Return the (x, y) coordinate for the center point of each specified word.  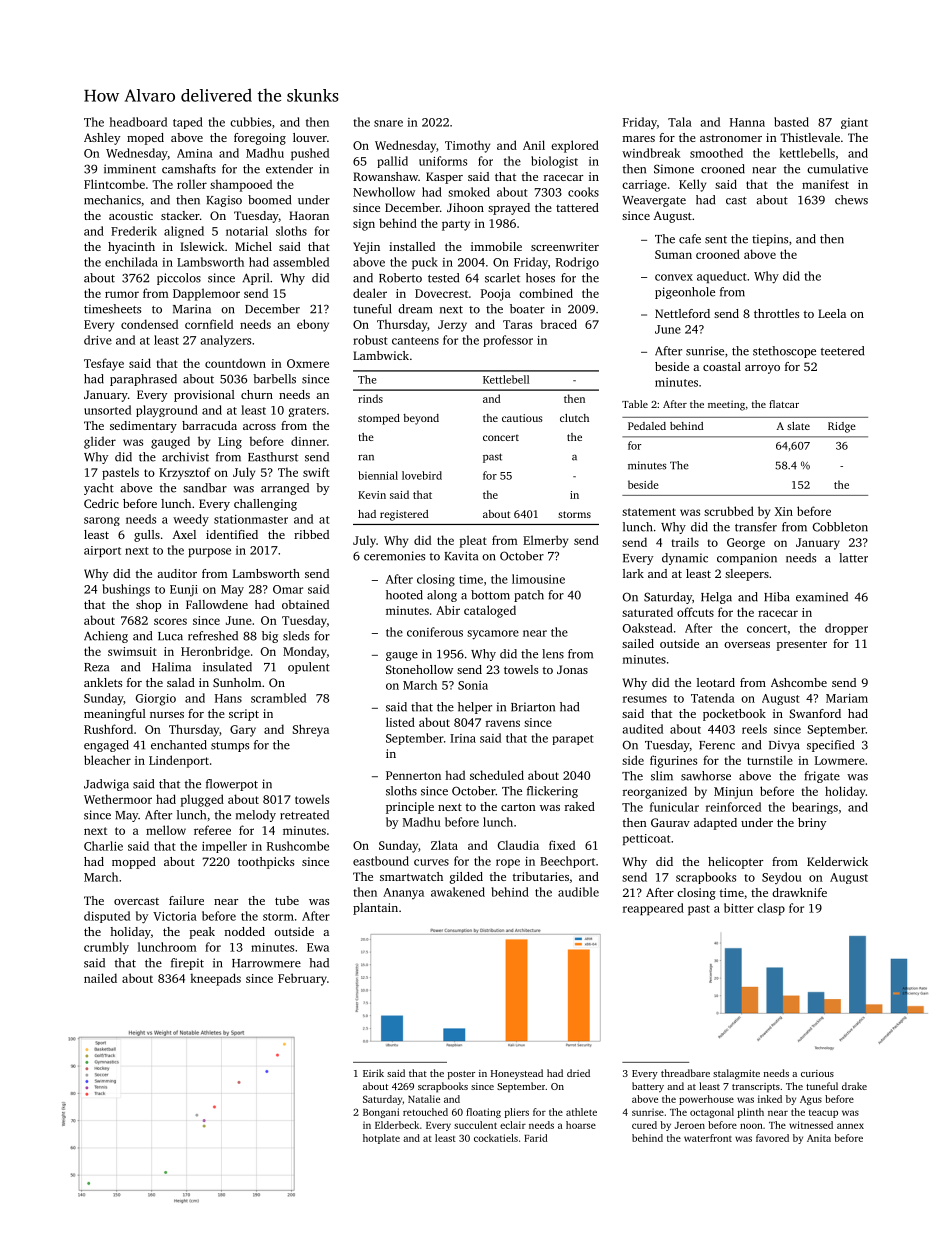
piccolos (179, 279)
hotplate (381, 1139)
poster (461, 1075)
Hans (228, 698)
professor (508, 341)
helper (475, 708)
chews (851, 200)
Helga (716, 598)
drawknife (799, 892)
